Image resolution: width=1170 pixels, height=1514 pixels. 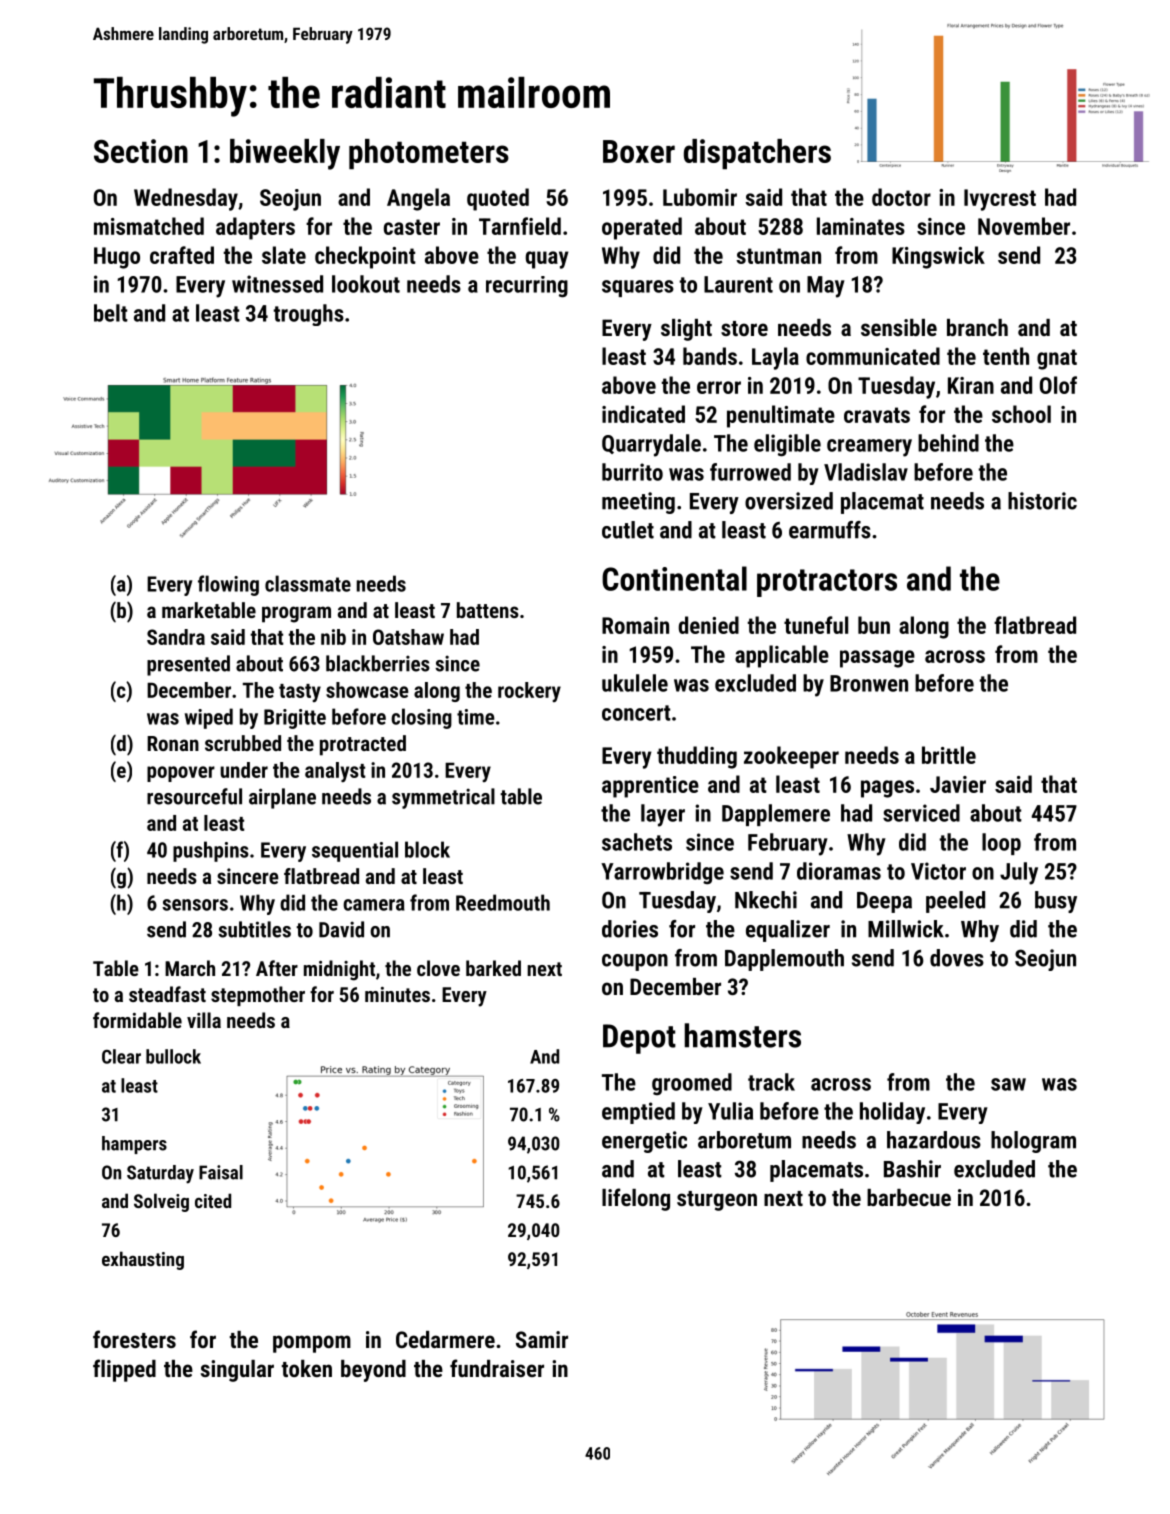 I want to click on fundraiser, so click(x=497, y=1368).
